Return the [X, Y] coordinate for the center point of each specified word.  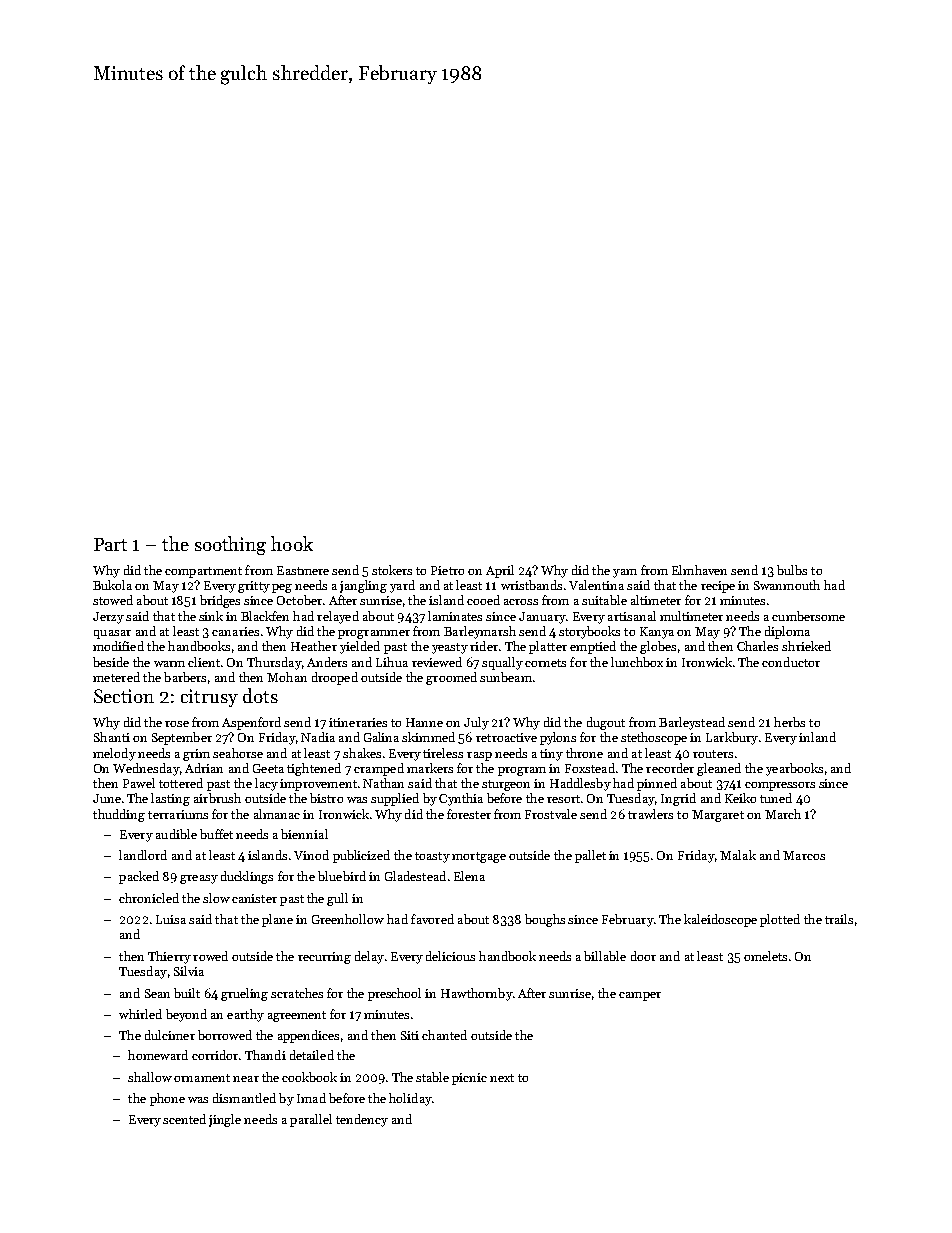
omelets [765, 956]
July [476, 723]
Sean [157, 993]
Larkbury [732, 738]
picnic [469, 1079]
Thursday [274, 663]
